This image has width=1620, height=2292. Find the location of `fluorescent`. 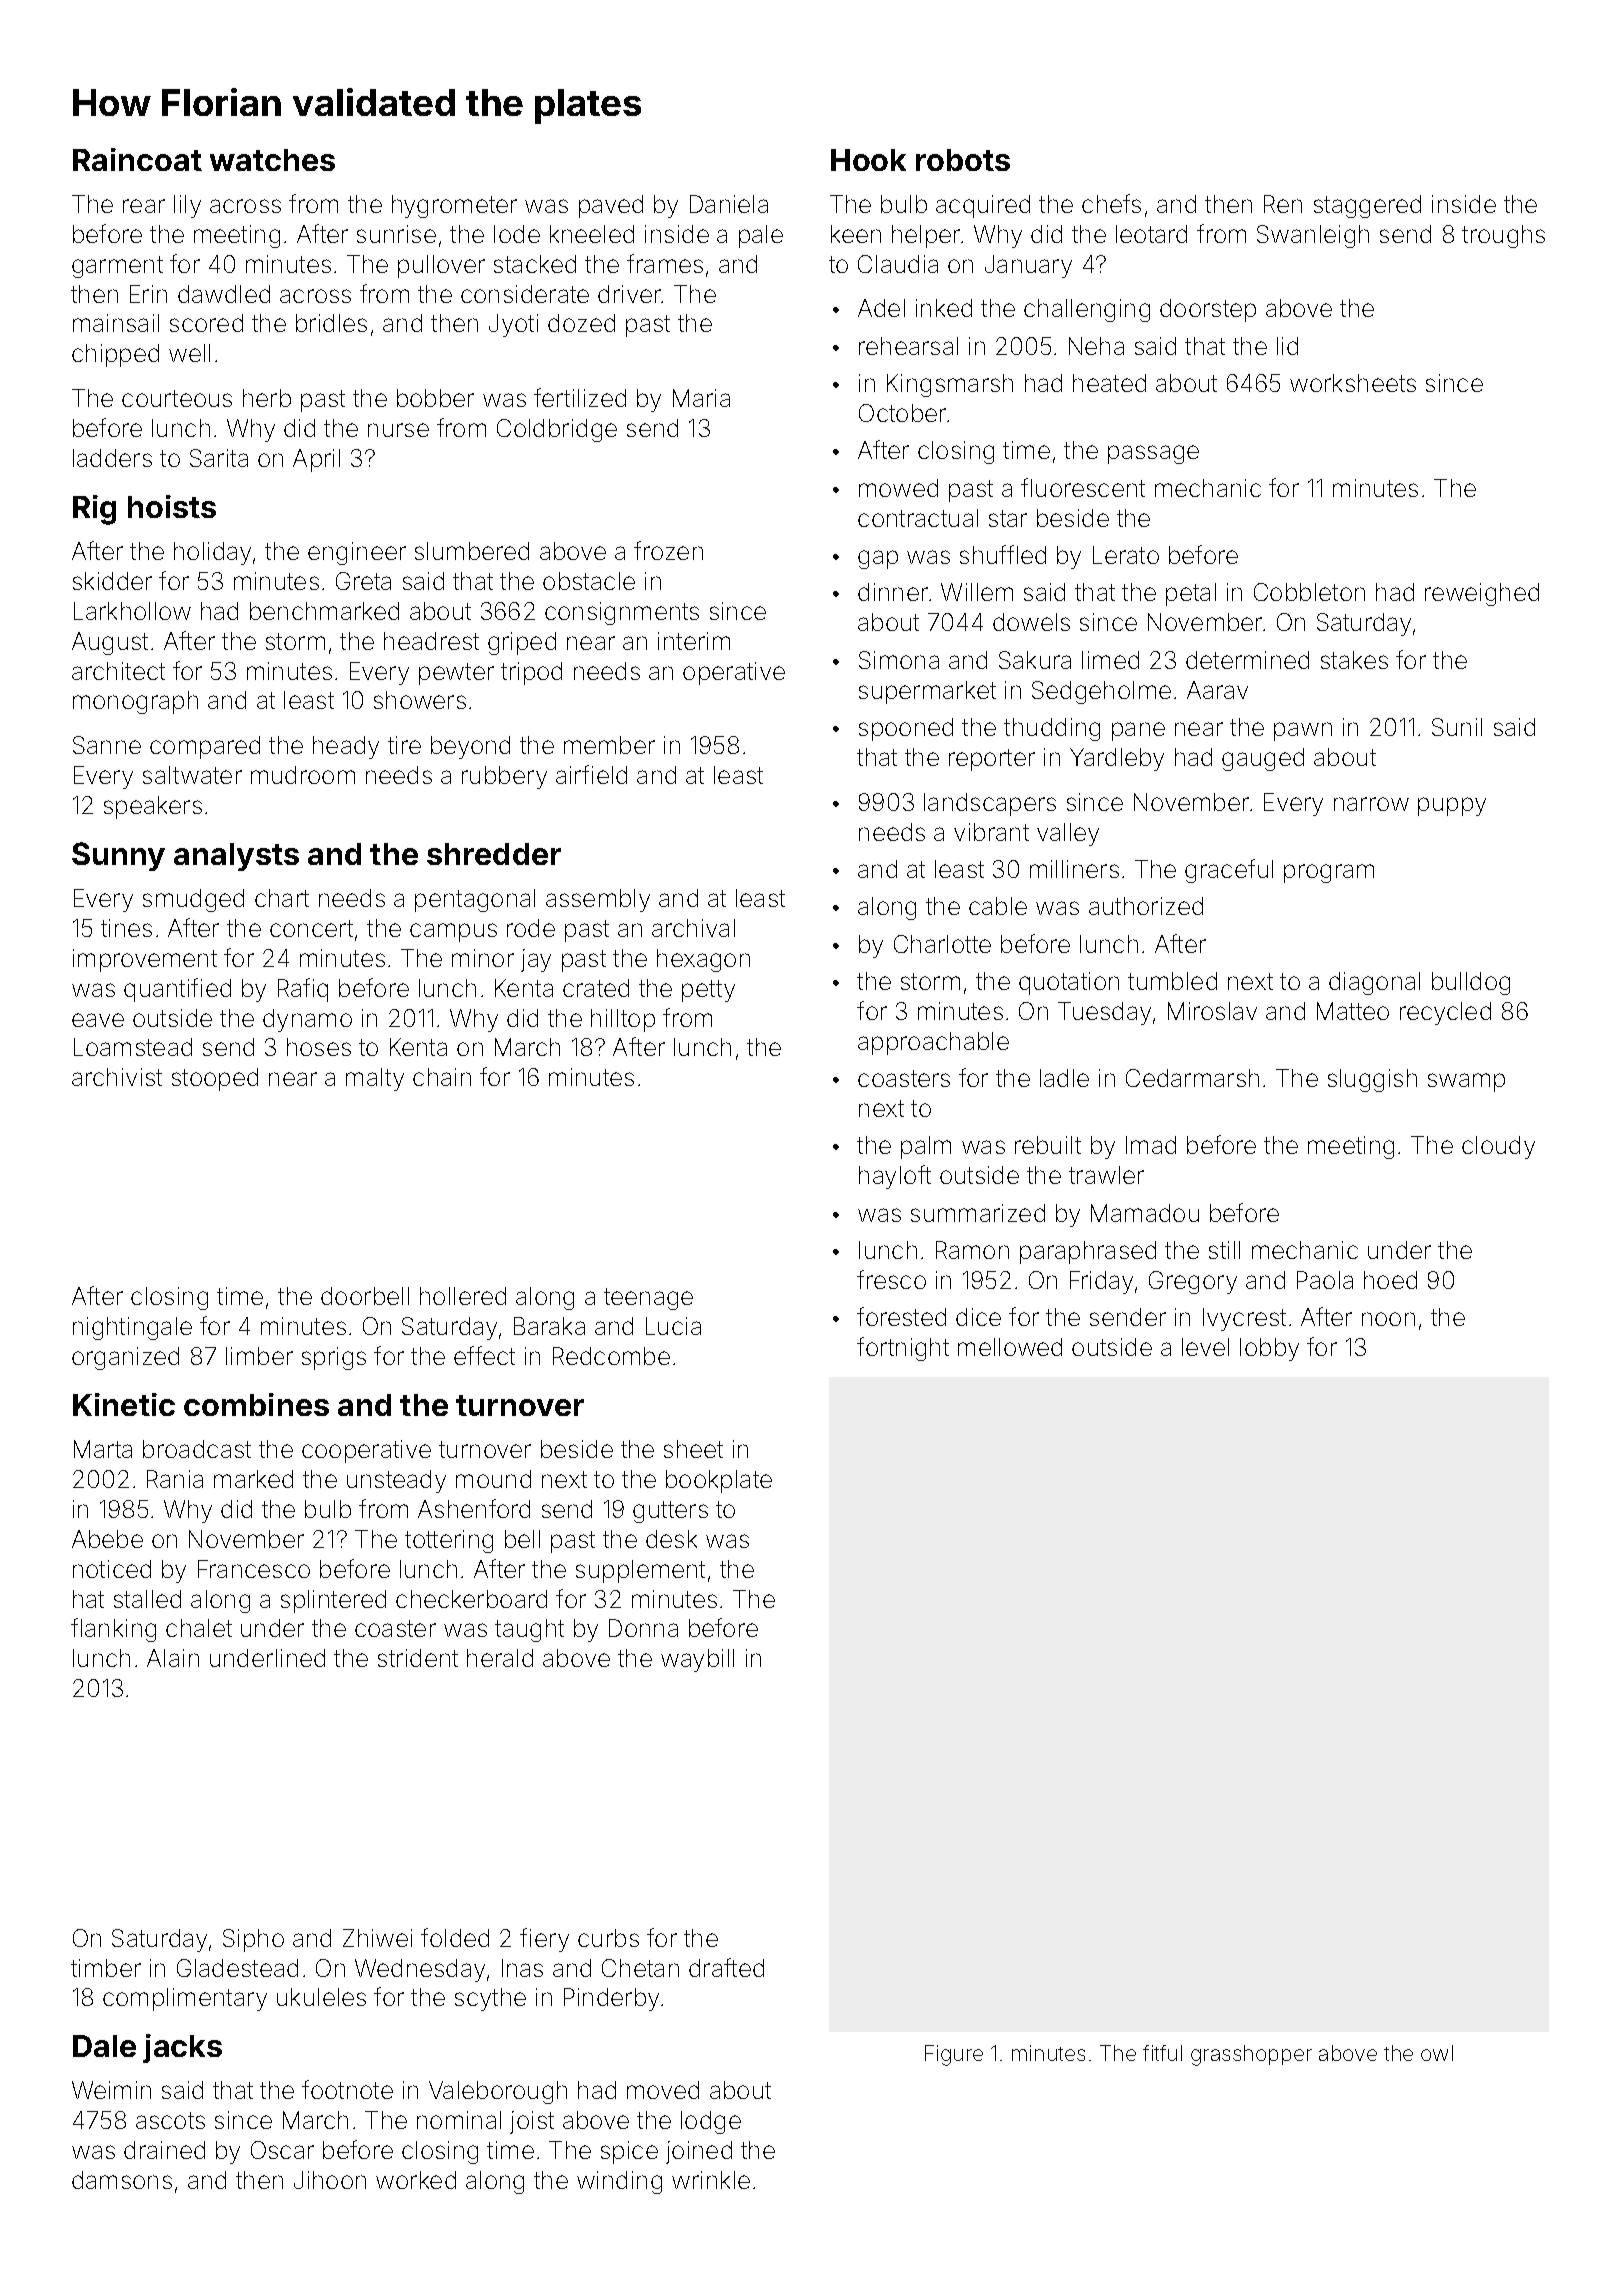

fluorescent is located at coordinates (1083, 487).
